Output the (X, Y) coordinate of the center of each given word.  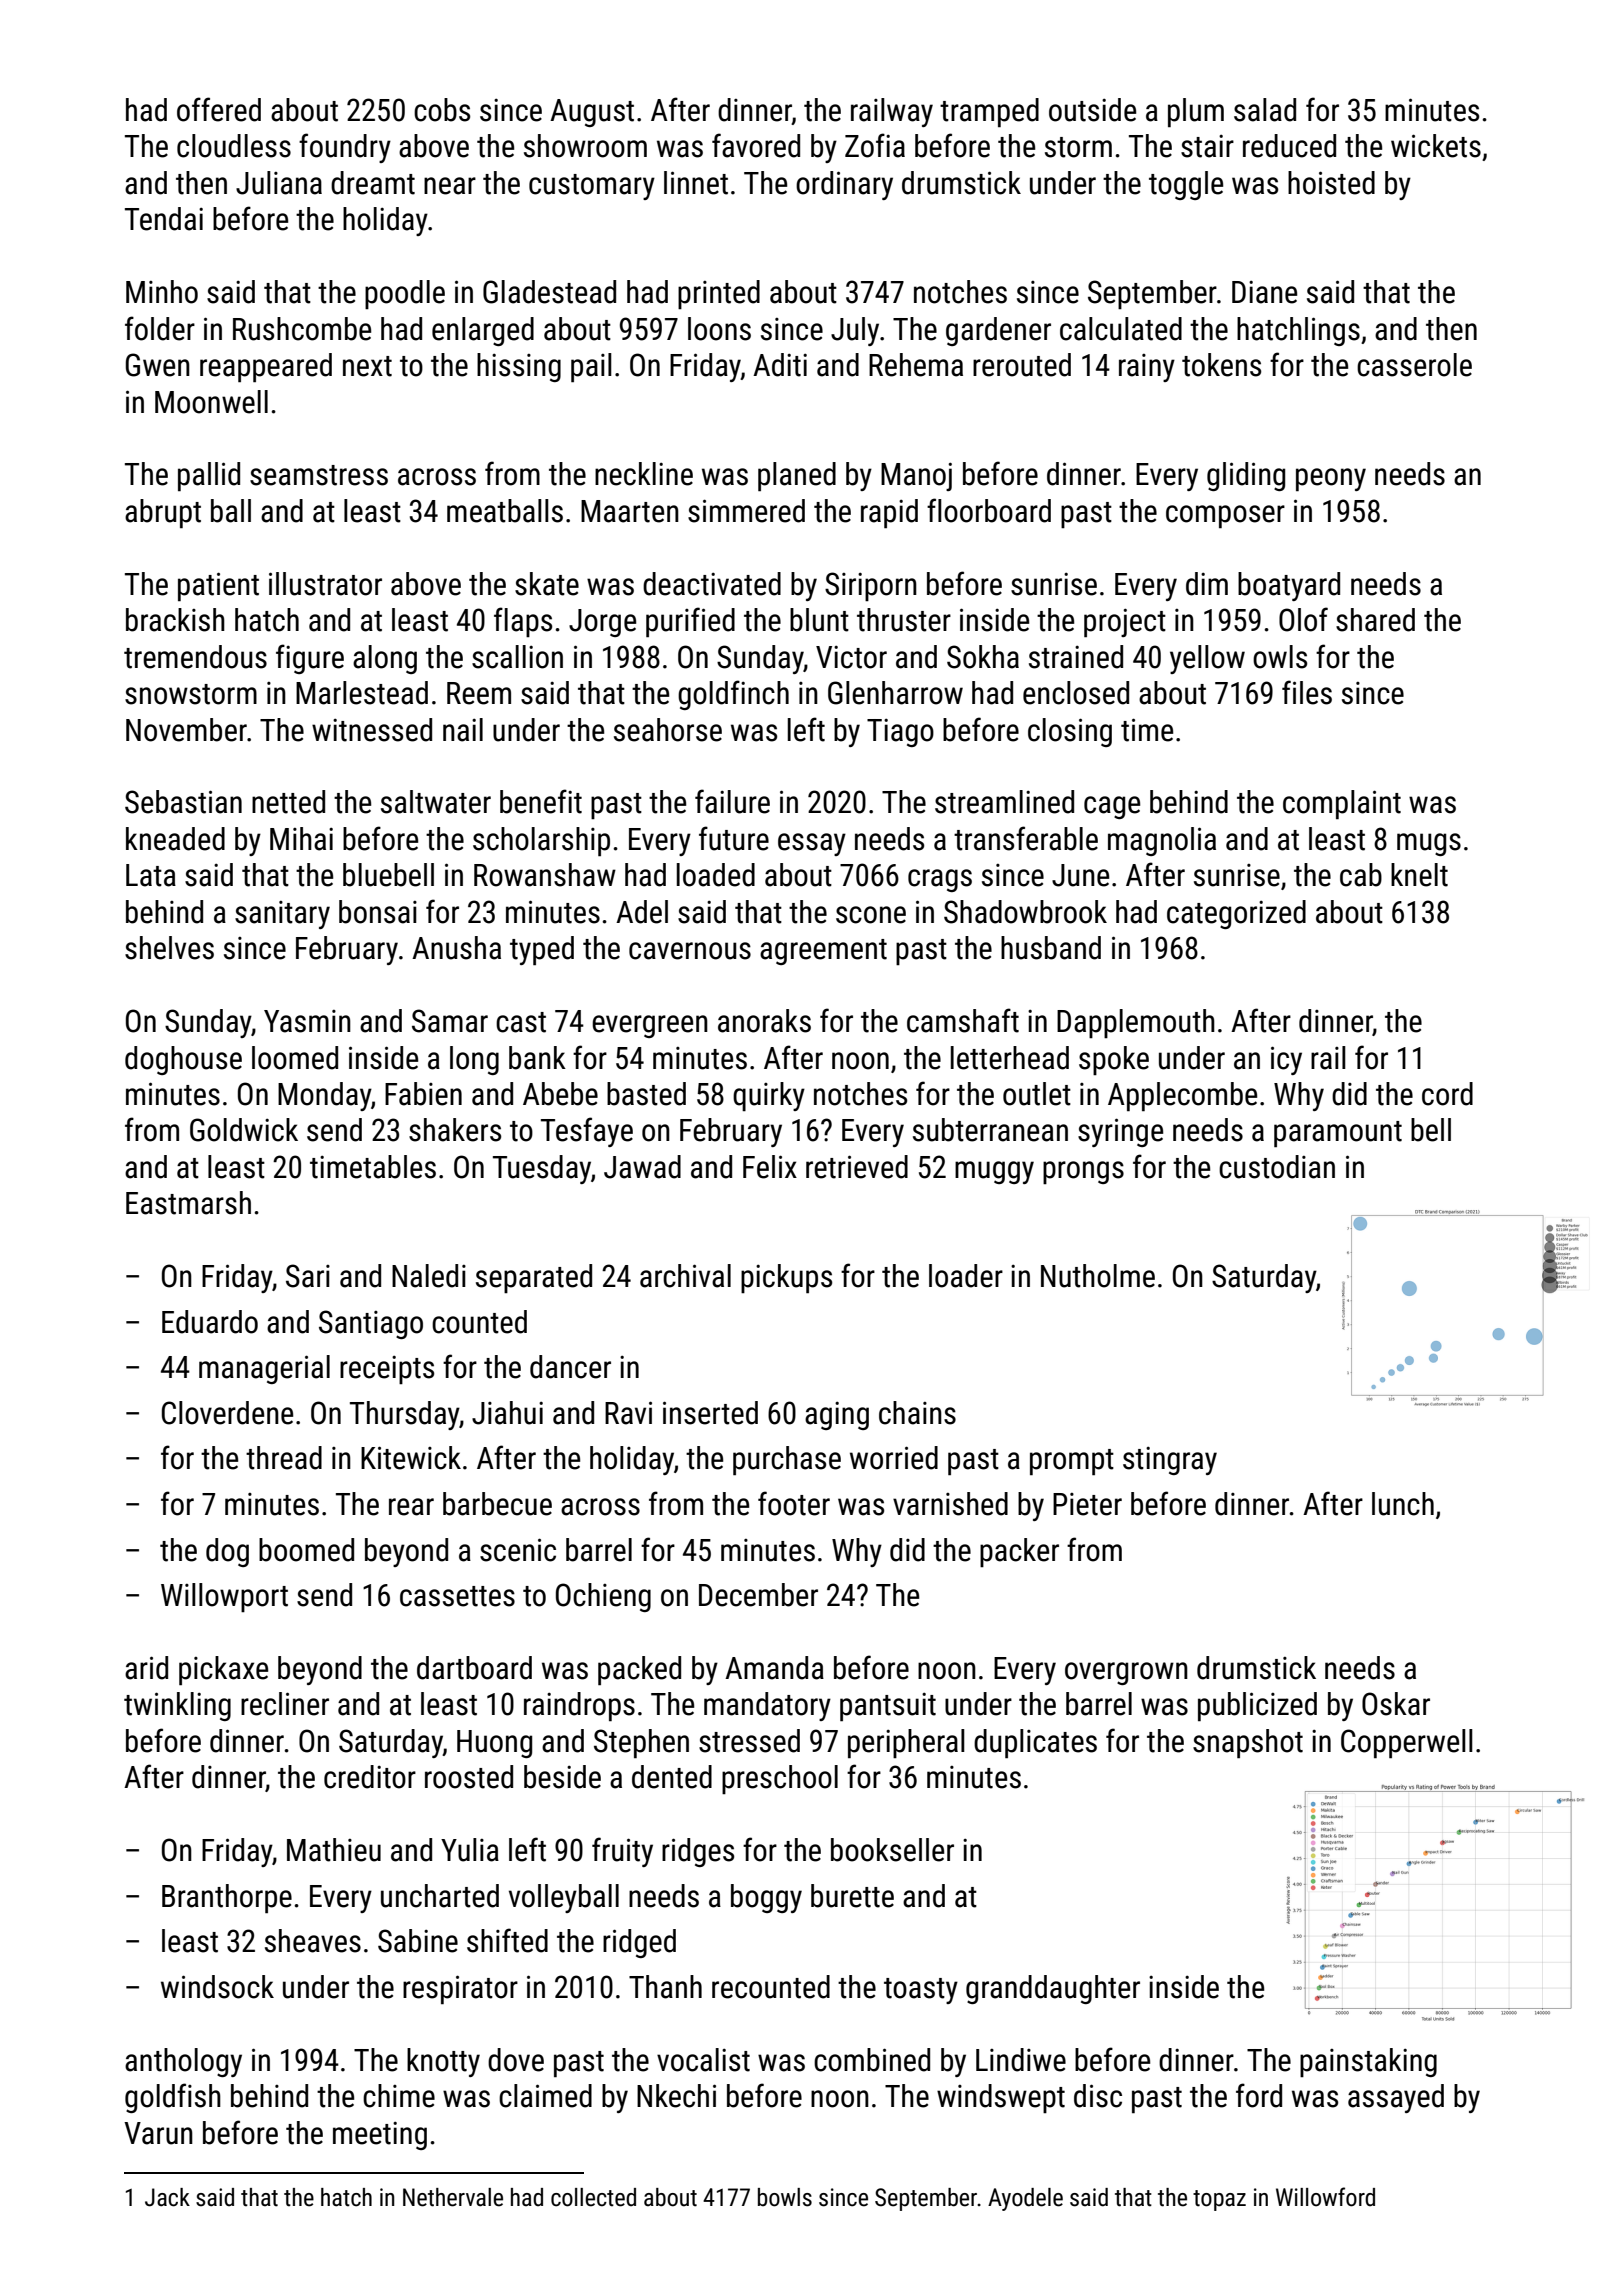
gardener (998, 331)
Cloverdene (227, 1413)
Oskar (1396, 1704)
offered (219, 109)
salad (1265, 110)
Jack (167, 2197)
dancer (570, 1367)
